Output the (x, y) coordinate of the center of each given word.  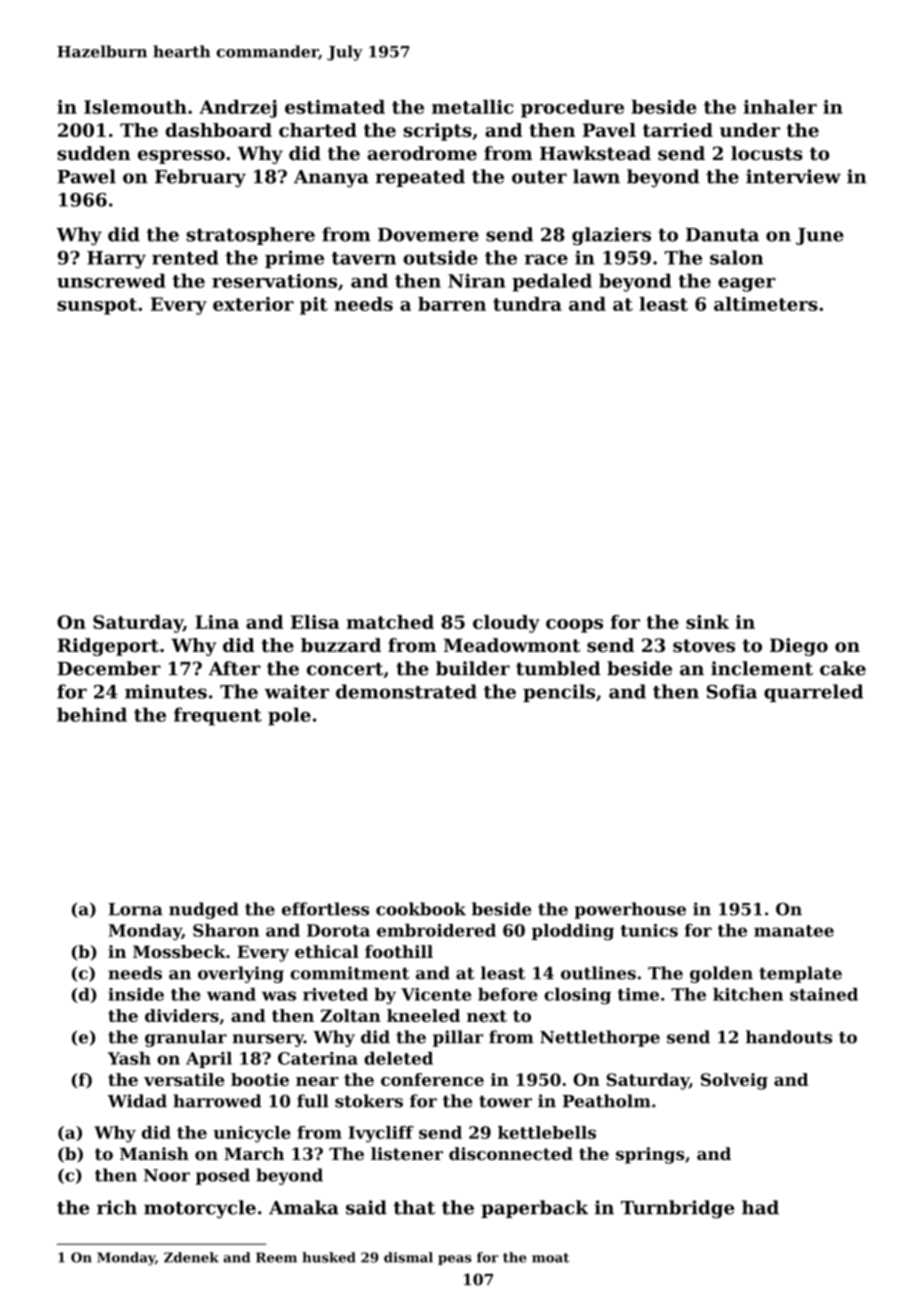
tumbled (558, 668)
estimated (335, 107)
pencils (559, 693)
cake (843, 668)
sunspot (97, 306)
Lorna (135, 909)
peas (455, 1260)
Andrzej (238, 109)
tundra (527, 304)
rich (117, 1207)
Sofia (732, 691)
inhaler (780, 107)
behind (92, 714)
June (820, 236)
